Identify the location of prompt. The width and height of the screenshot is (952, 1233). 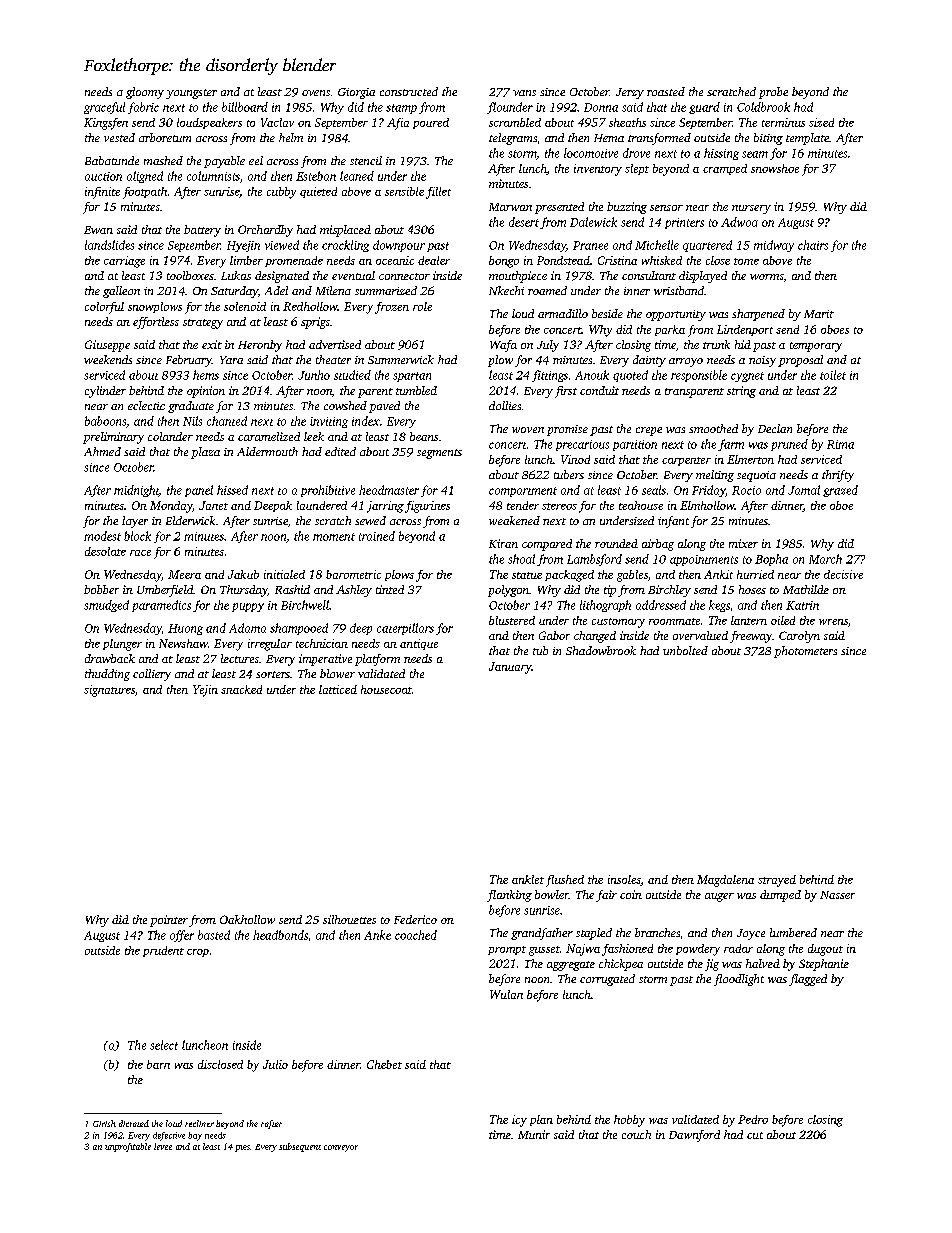
(507, 950).
